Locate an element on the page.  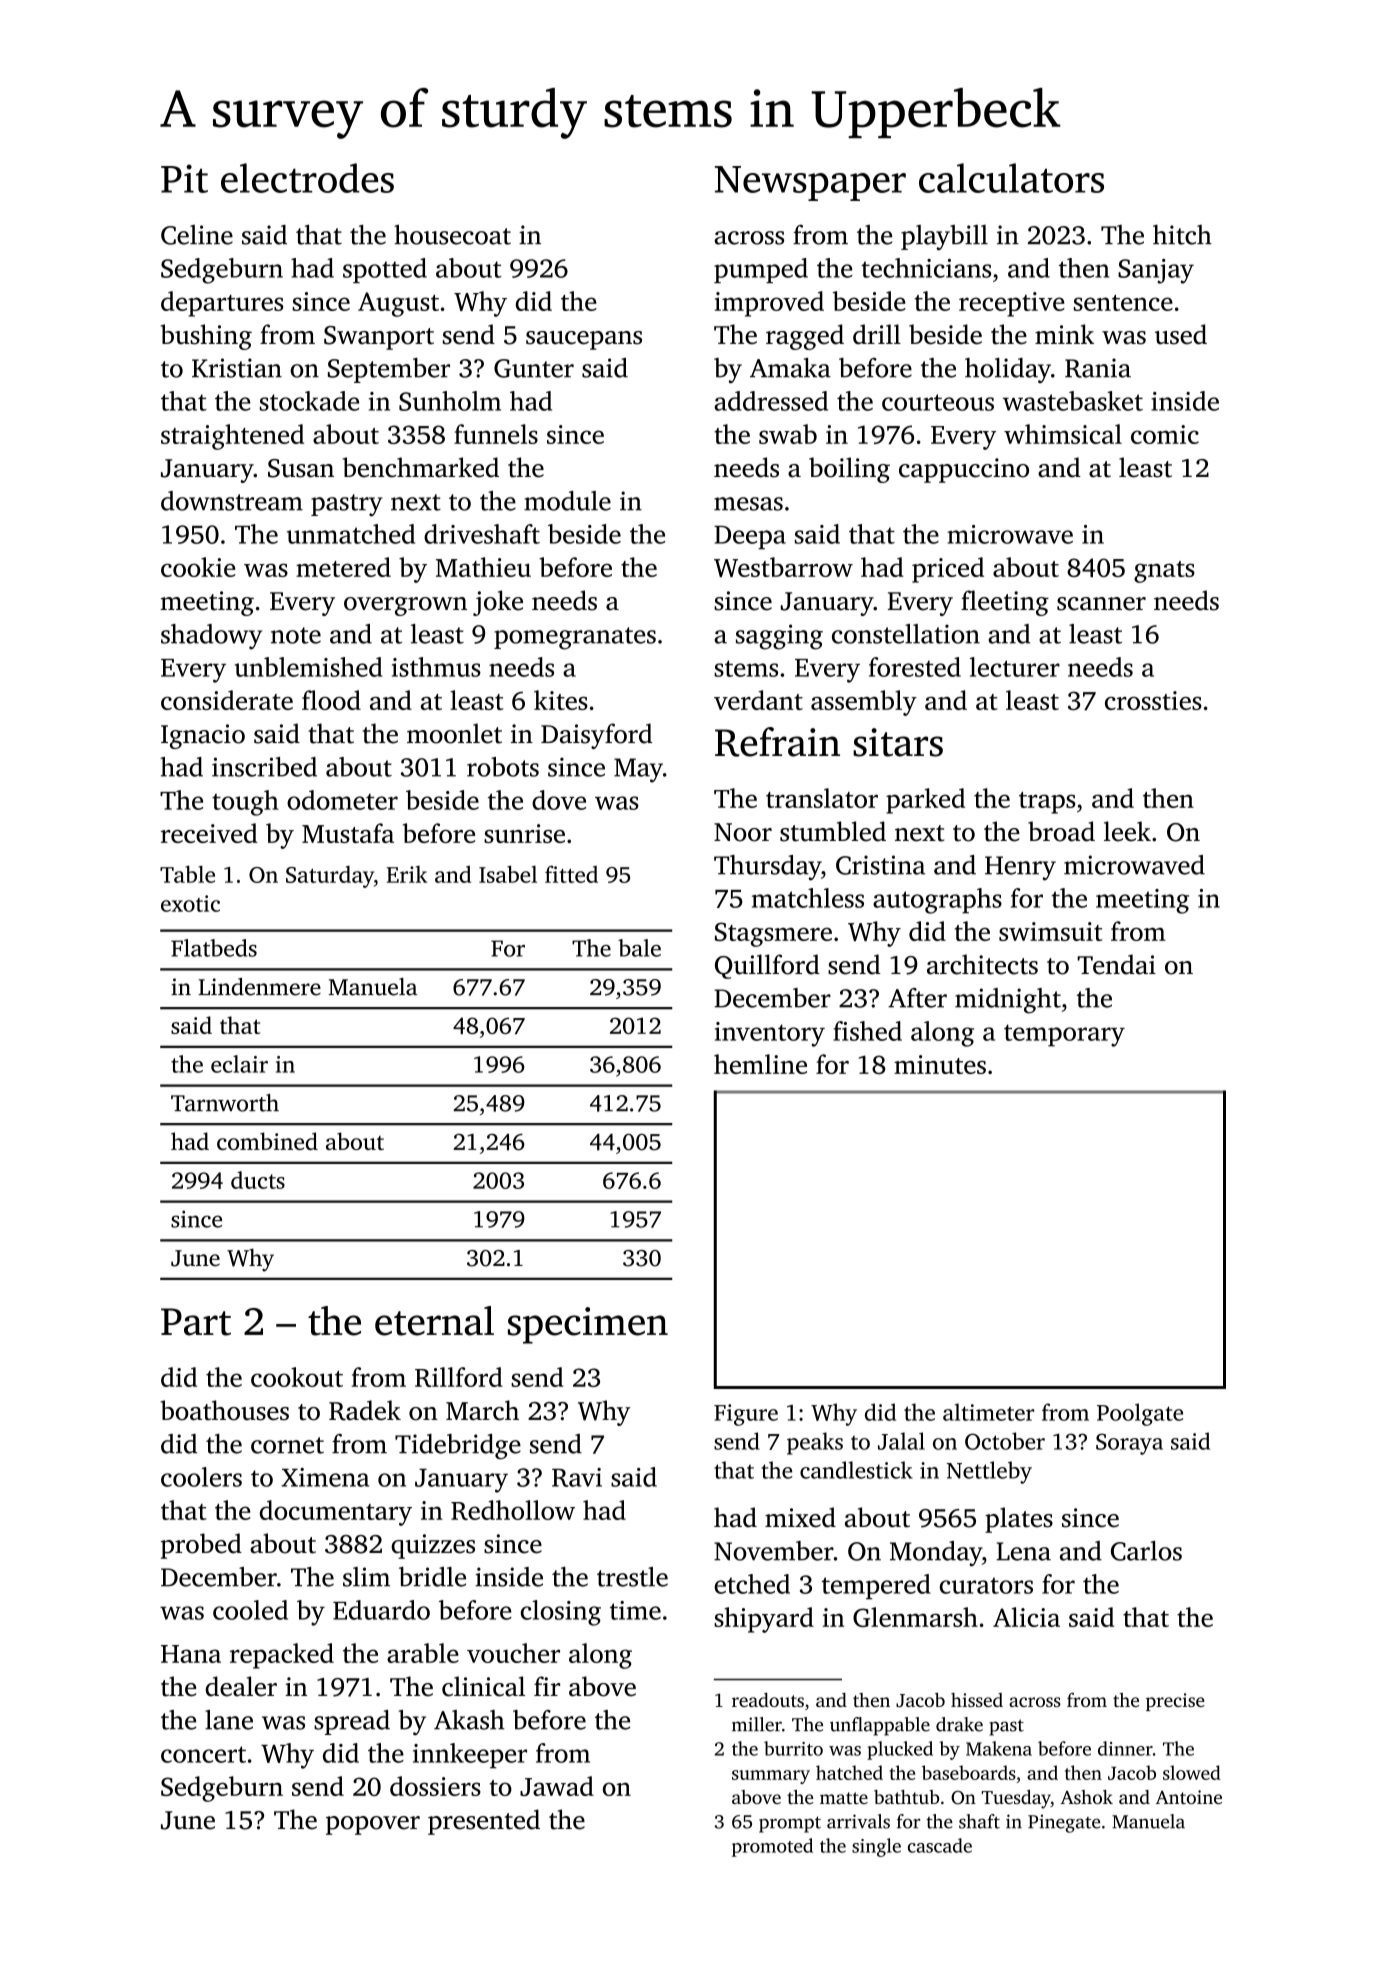
trestle is located at coordinates (632, 1577).
